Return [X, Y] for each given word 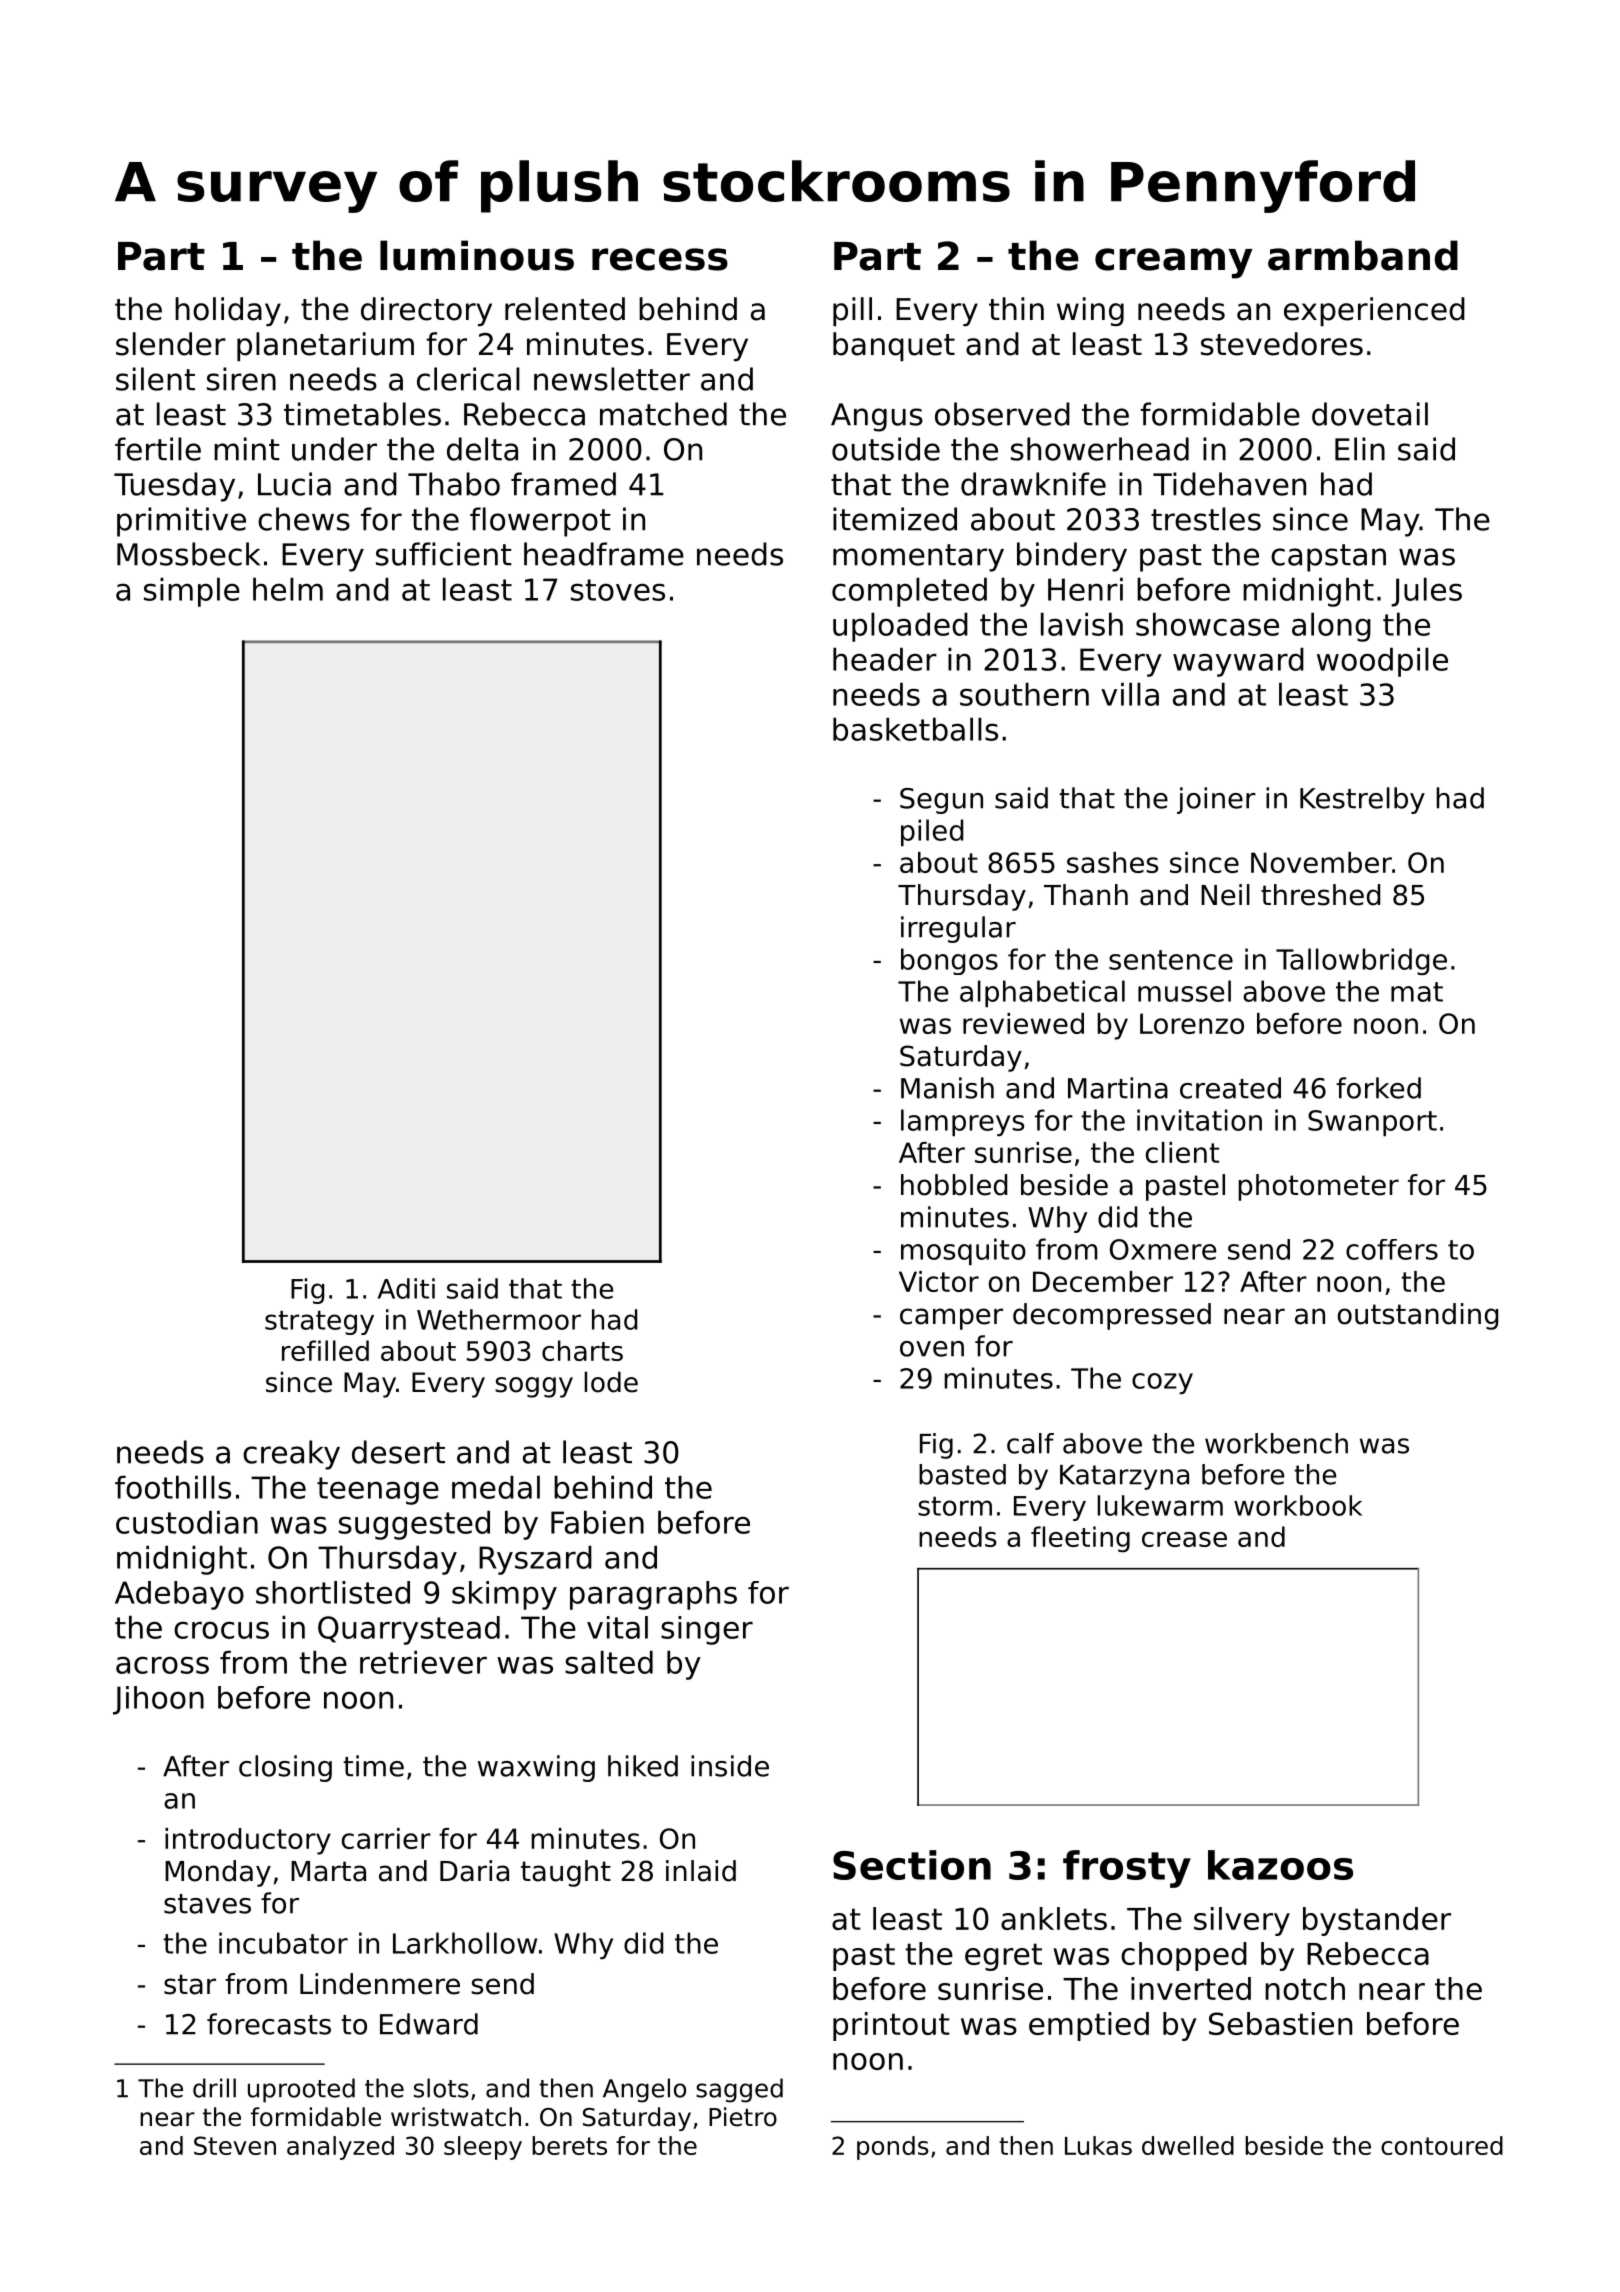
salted [609, 1662]
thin [1016, 308]
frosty [1127, 1869]
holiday [228, 311]
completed [909, 592]
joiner [1216, 800]
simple [192, 592]
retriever [423, 1662]
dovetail [1370, 414]
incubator [283, 1943]
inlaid [701, 1871]
